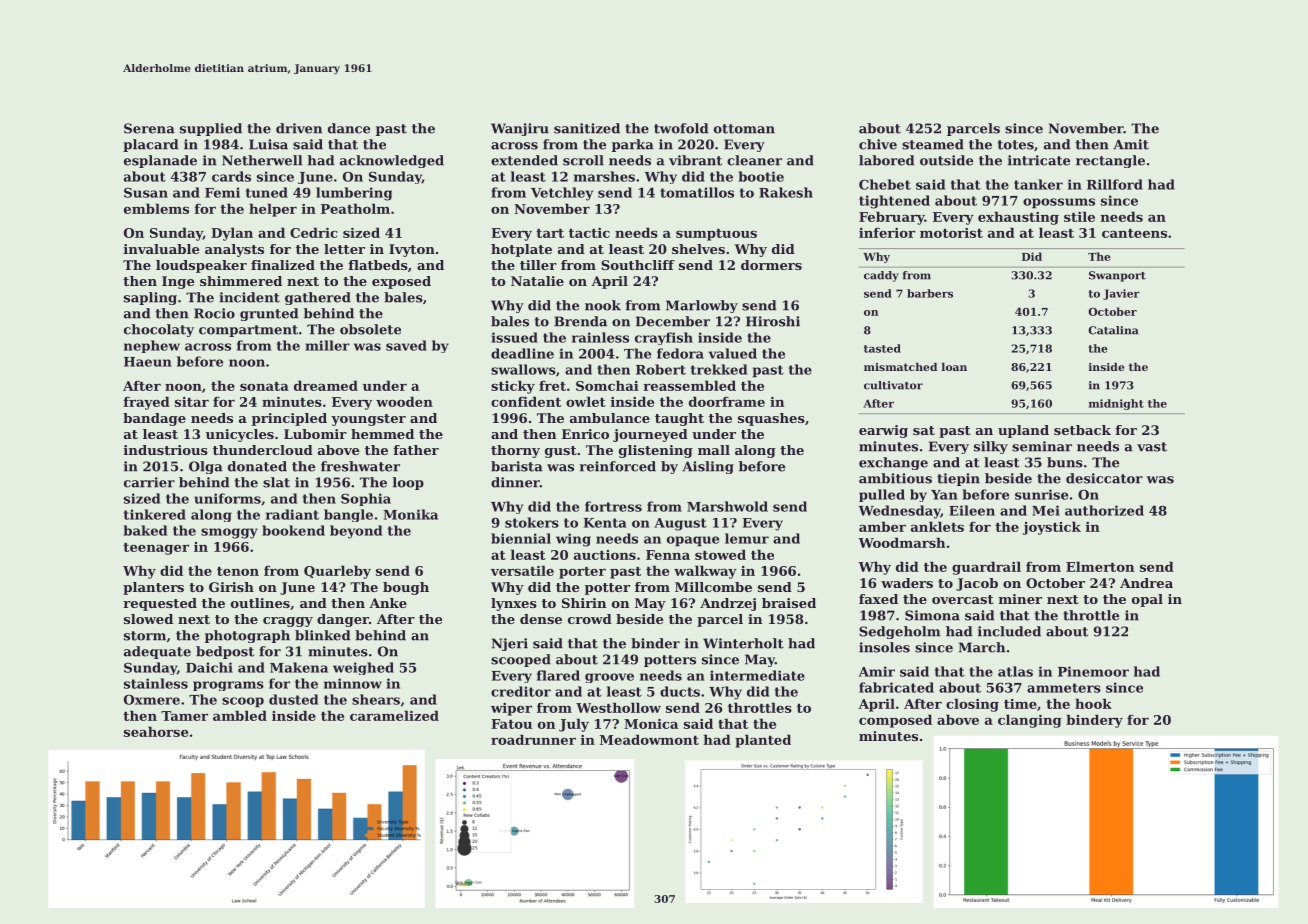  What do you see at coordinates (771, 265) in the image?
I see `dormers` at bounding box center [771, 265].
